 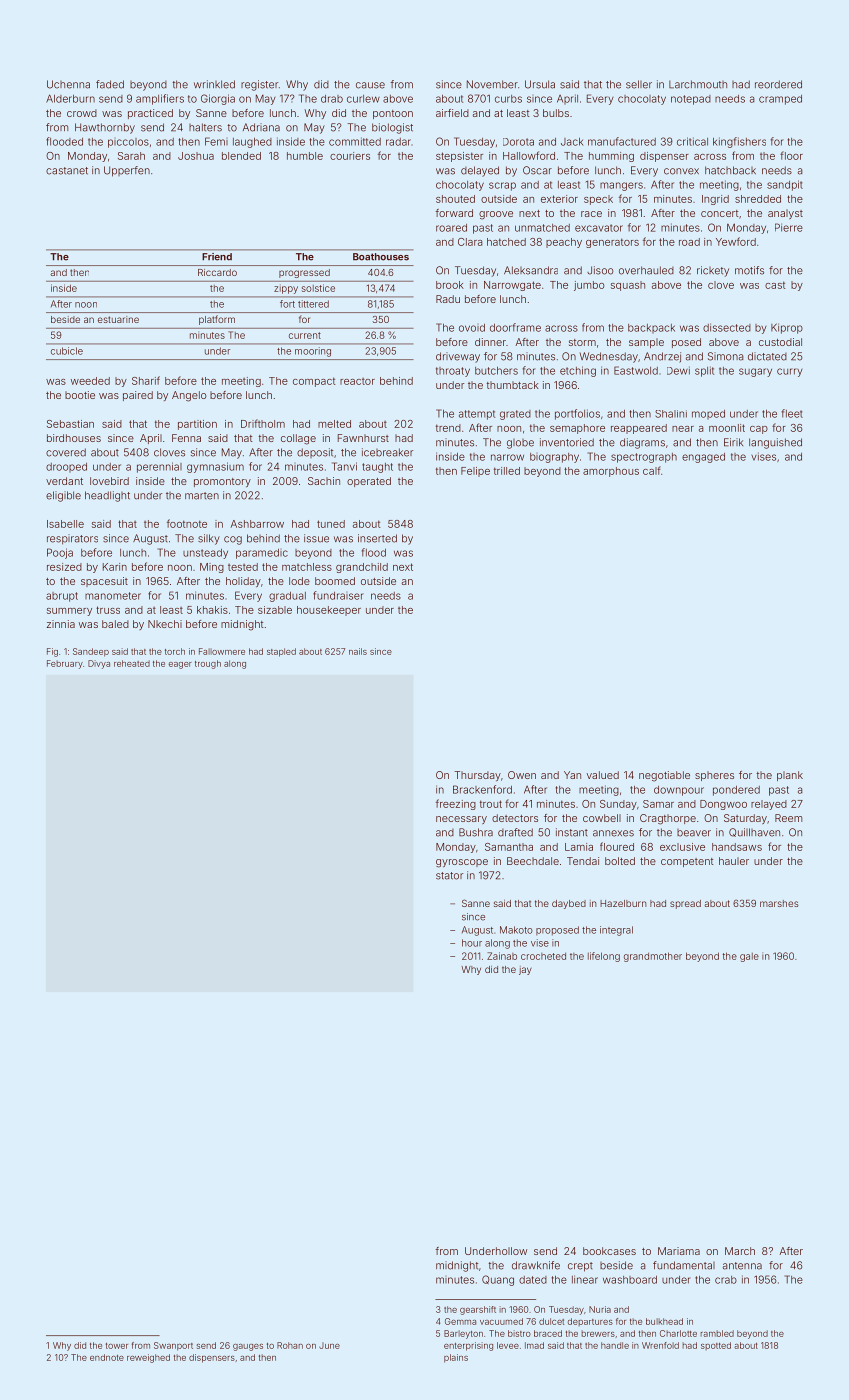 What do you see at coordinates (392, 128) in the screenshot?
I see `biologist` at bounding box center [392, 128].
